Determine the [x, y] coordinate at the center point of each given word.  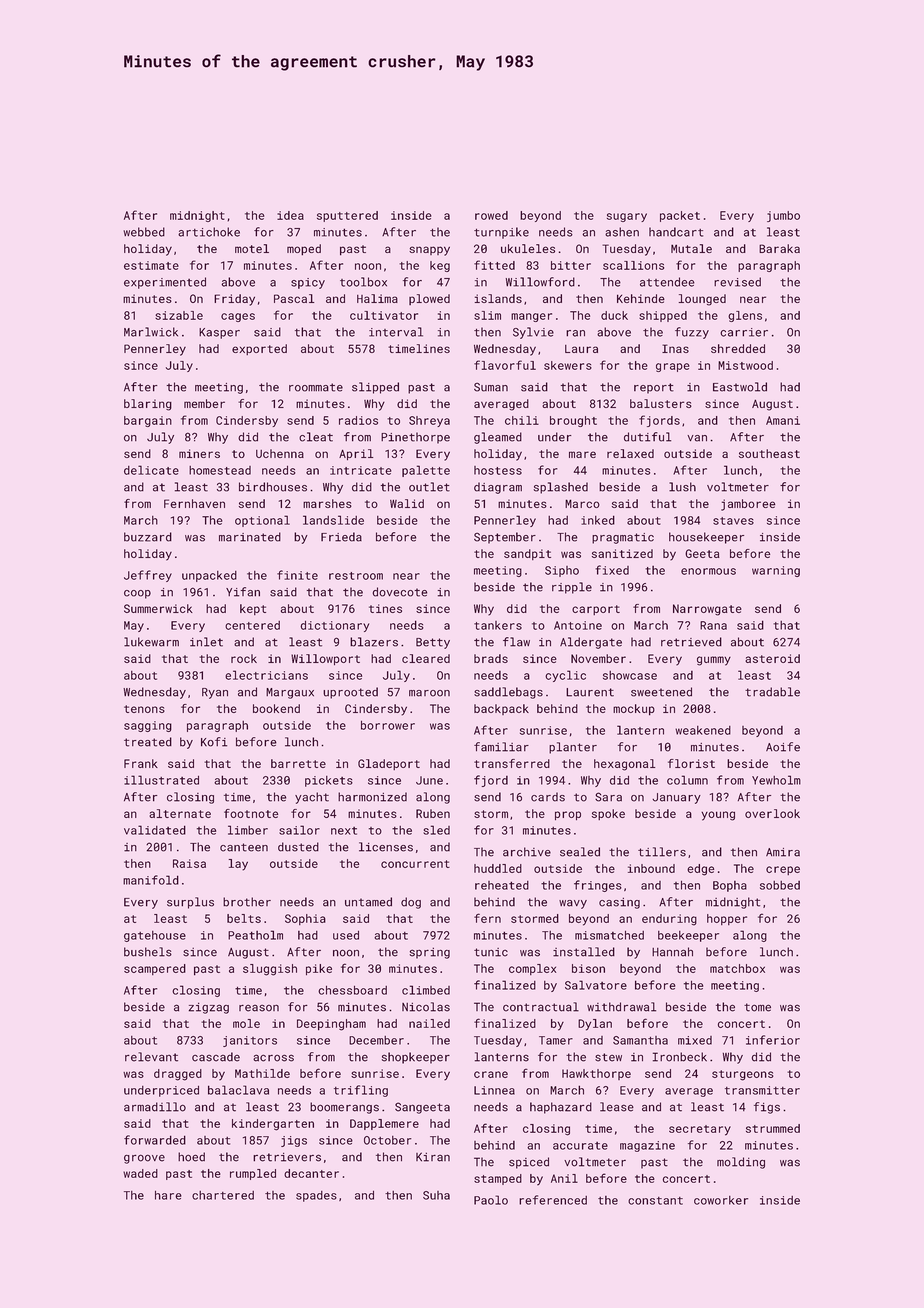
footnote [251, 813]
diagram [498, 488]
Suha [436, 1195]
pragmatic [623, 538]
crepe [783, 870]
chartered [223, 1195]
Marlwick [151, 332]
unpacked [209, 576]
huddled [498, 868]
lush [682, 487]
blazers [374, 642]
